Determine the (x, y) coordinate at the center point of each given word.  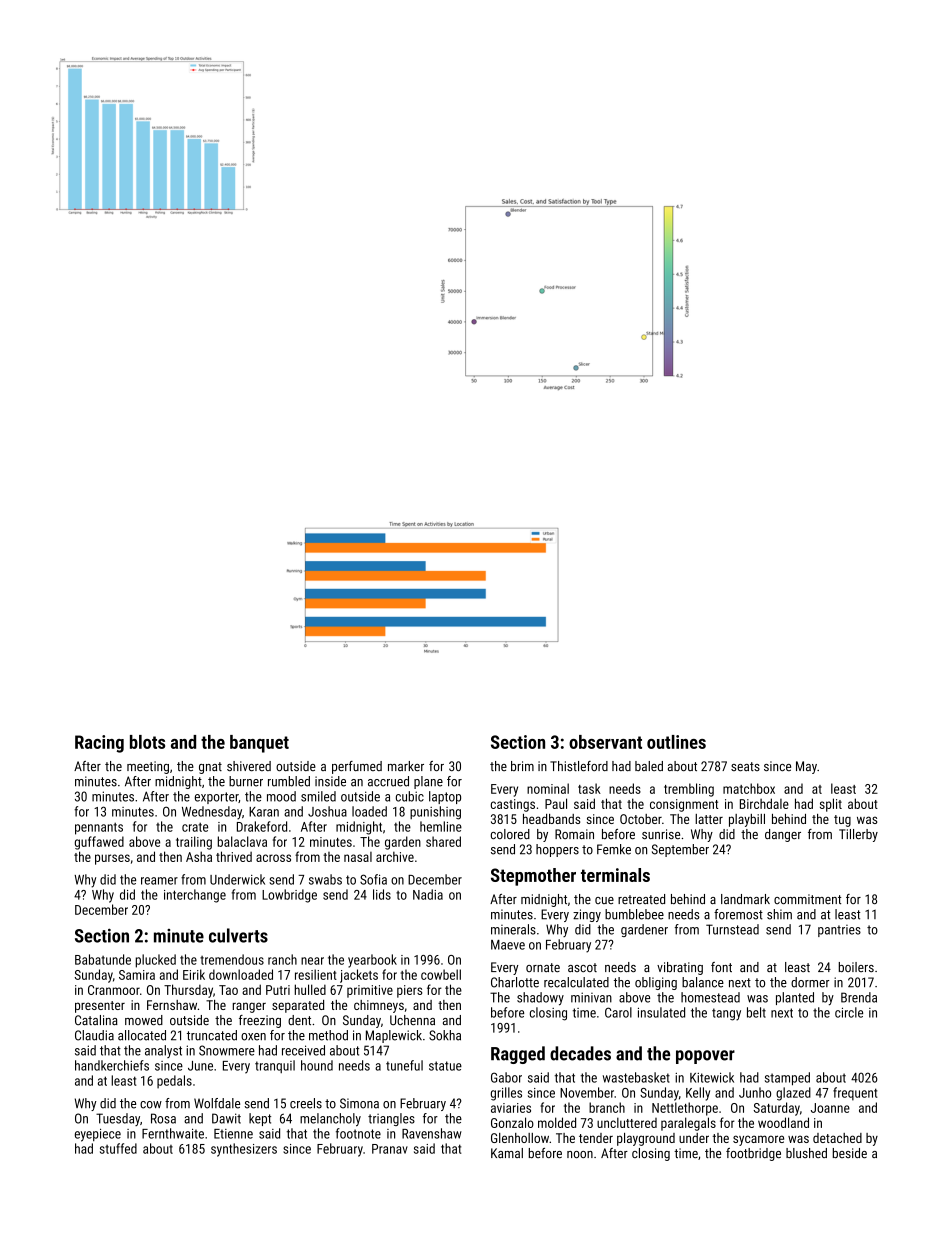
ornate (543, 967)
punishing (435, 813)
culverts (238, 935)
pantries (839, 931)
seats (745, 766)
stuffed (118, 1148)
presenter (100, 1007)
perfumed (357, 767)
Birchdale (764, 803)
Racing (99, 744)
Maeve (508, 945)
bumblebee (634, 914)
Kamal (507, 1153)
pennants (99, 828)
